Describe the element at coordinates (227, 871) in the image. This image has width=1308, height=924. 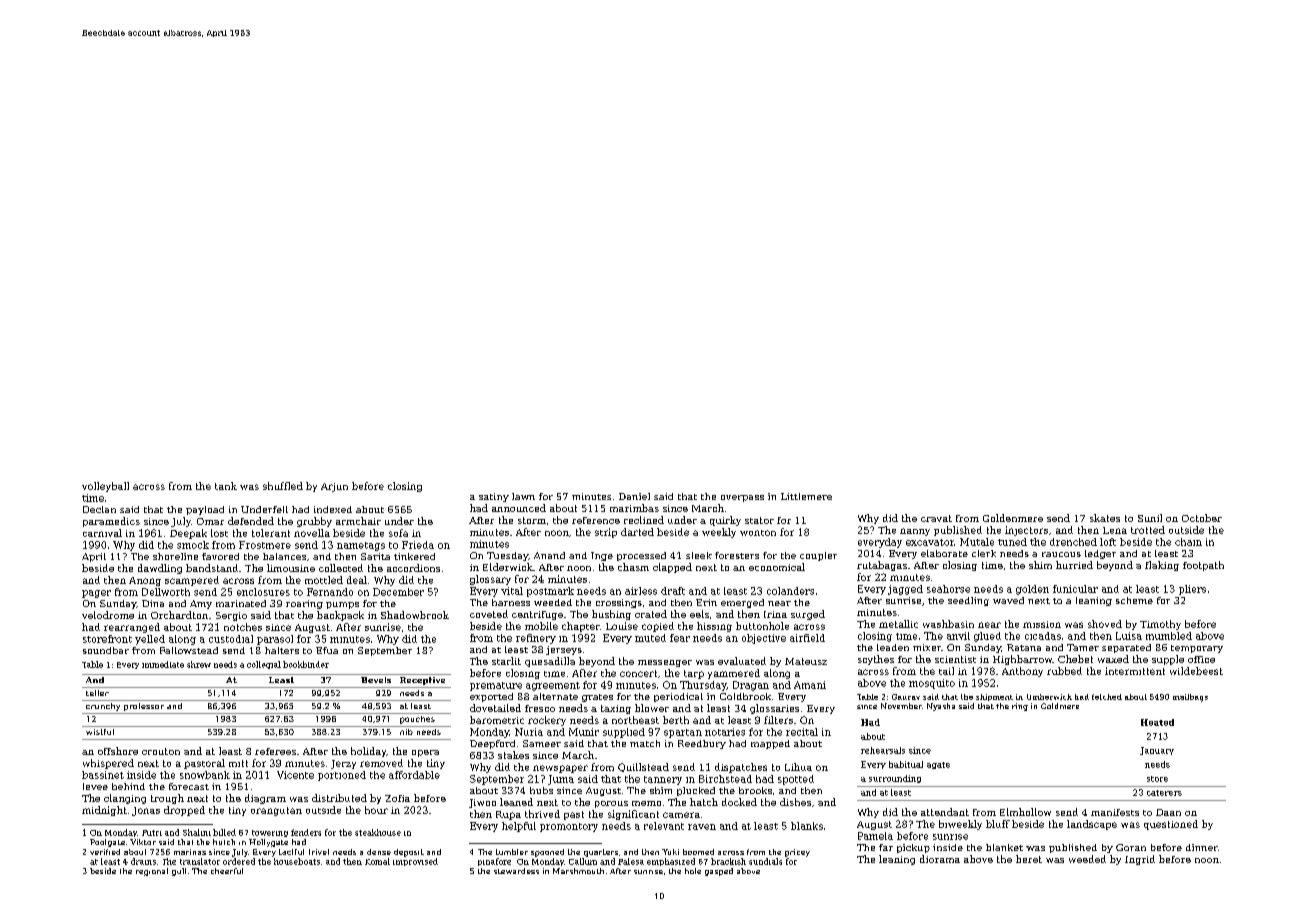
I see `cheerful` at that location.
